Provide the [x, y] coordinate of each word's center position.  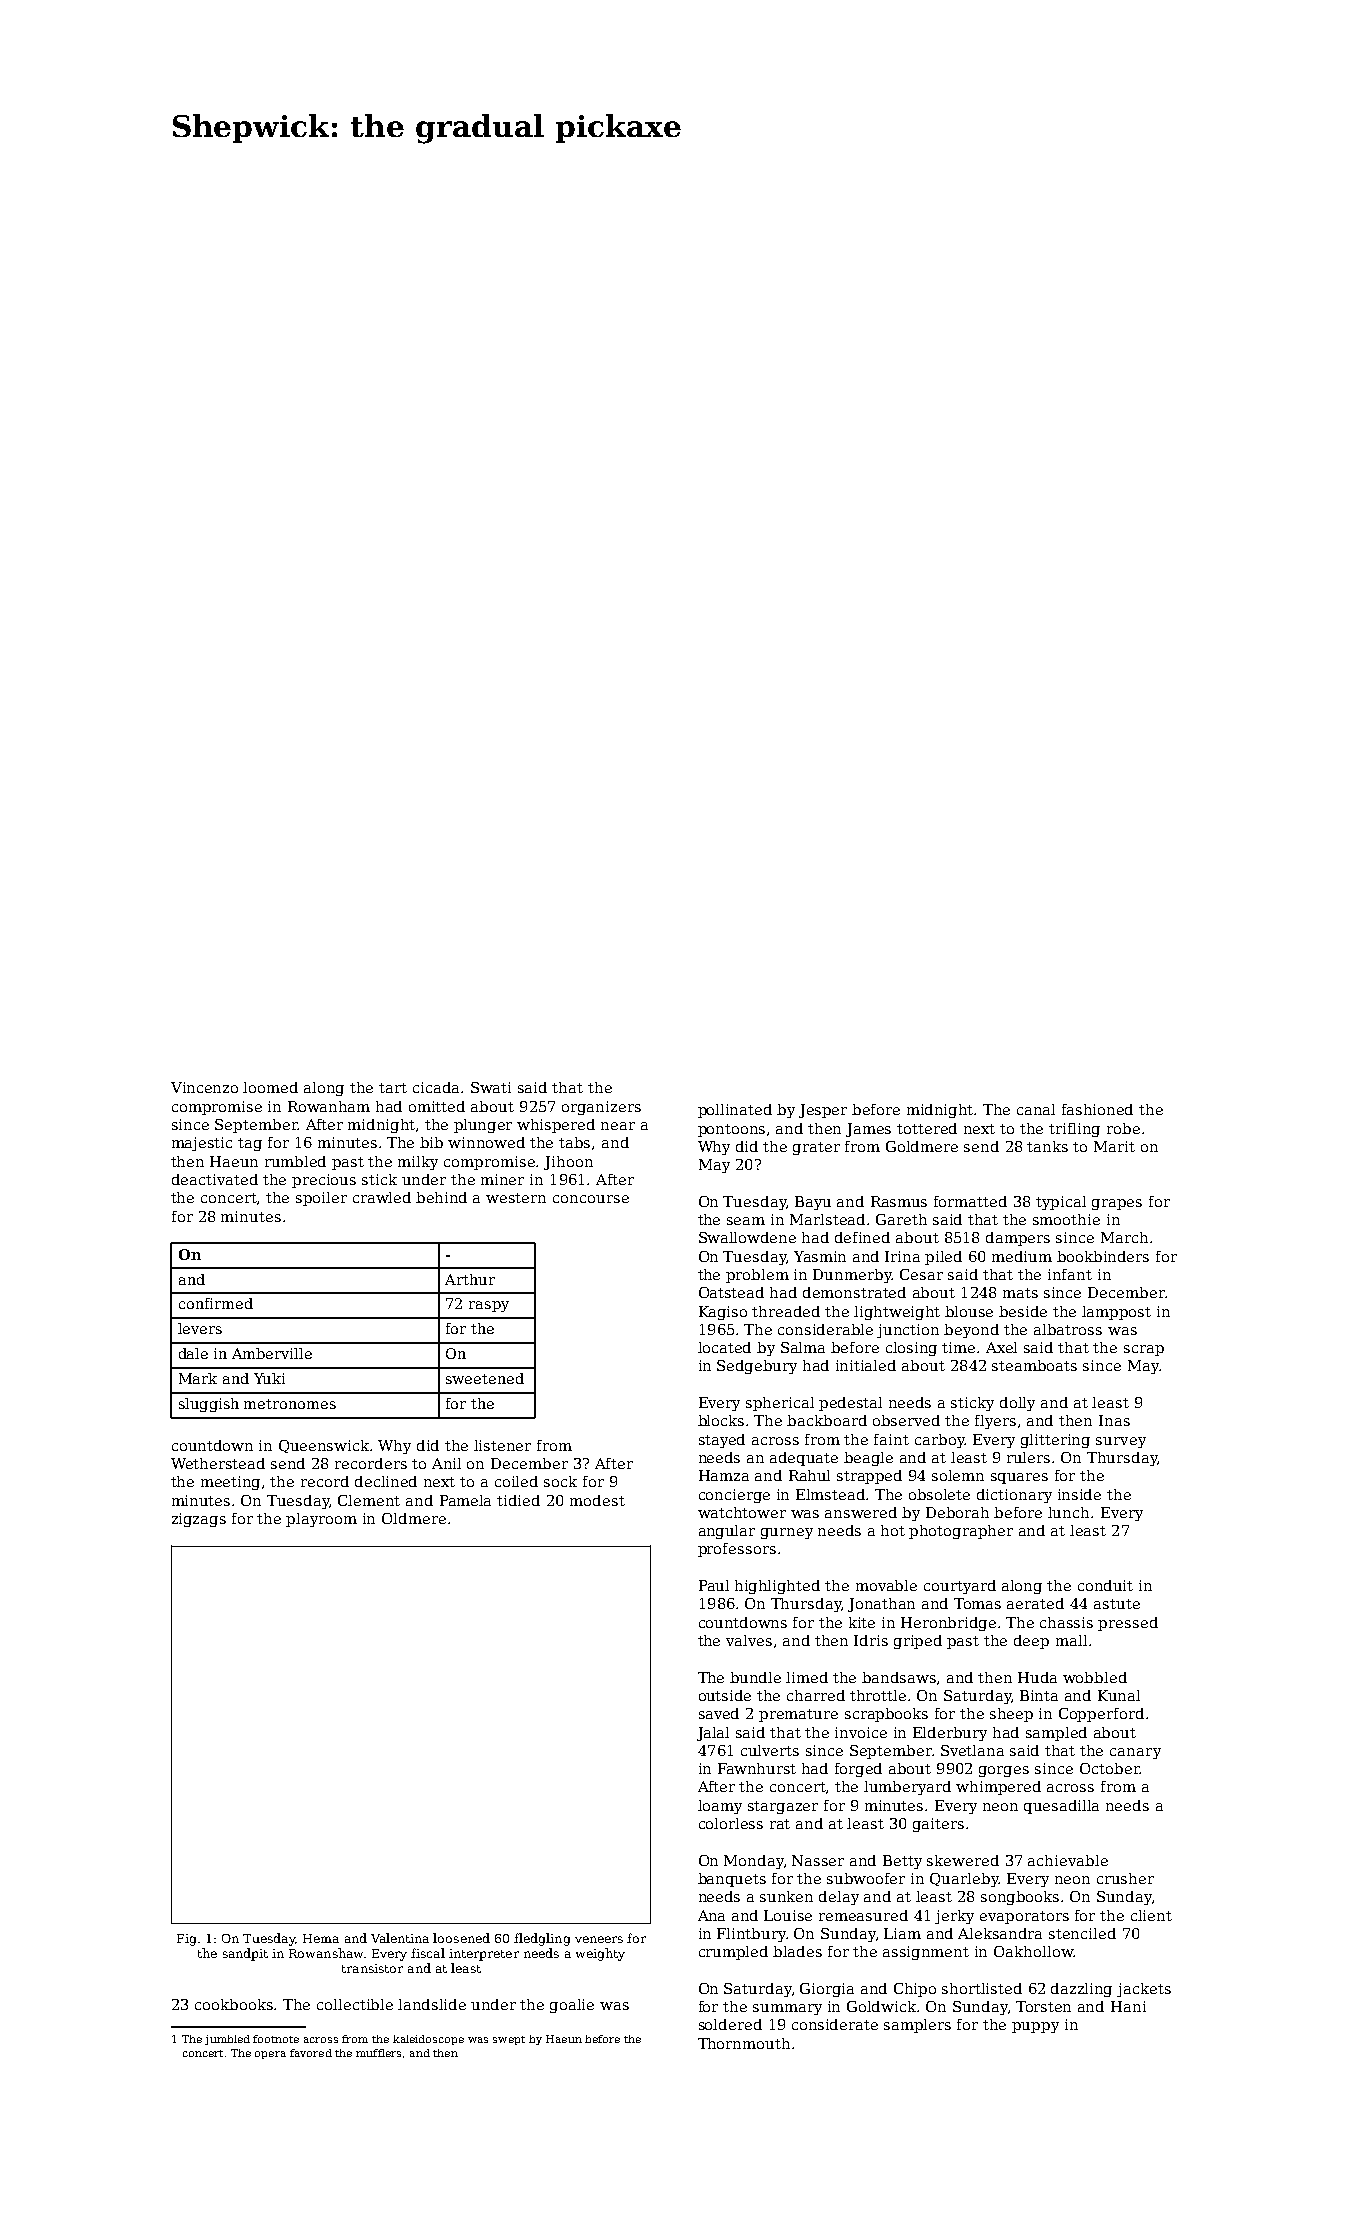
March [1124, 1237]
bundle [755, 1677]
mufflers [378, 2053]
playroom [321, 1520]
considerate [835, 2024]
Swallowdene [747, 1237]
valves [749, 1640]
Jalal [713, 1734]
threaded [786, 1311]
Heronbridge [948, 1624]
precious [324, 1181]
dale [193, 1353]
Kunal [1119, 1695]
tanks [1047, 1146]
